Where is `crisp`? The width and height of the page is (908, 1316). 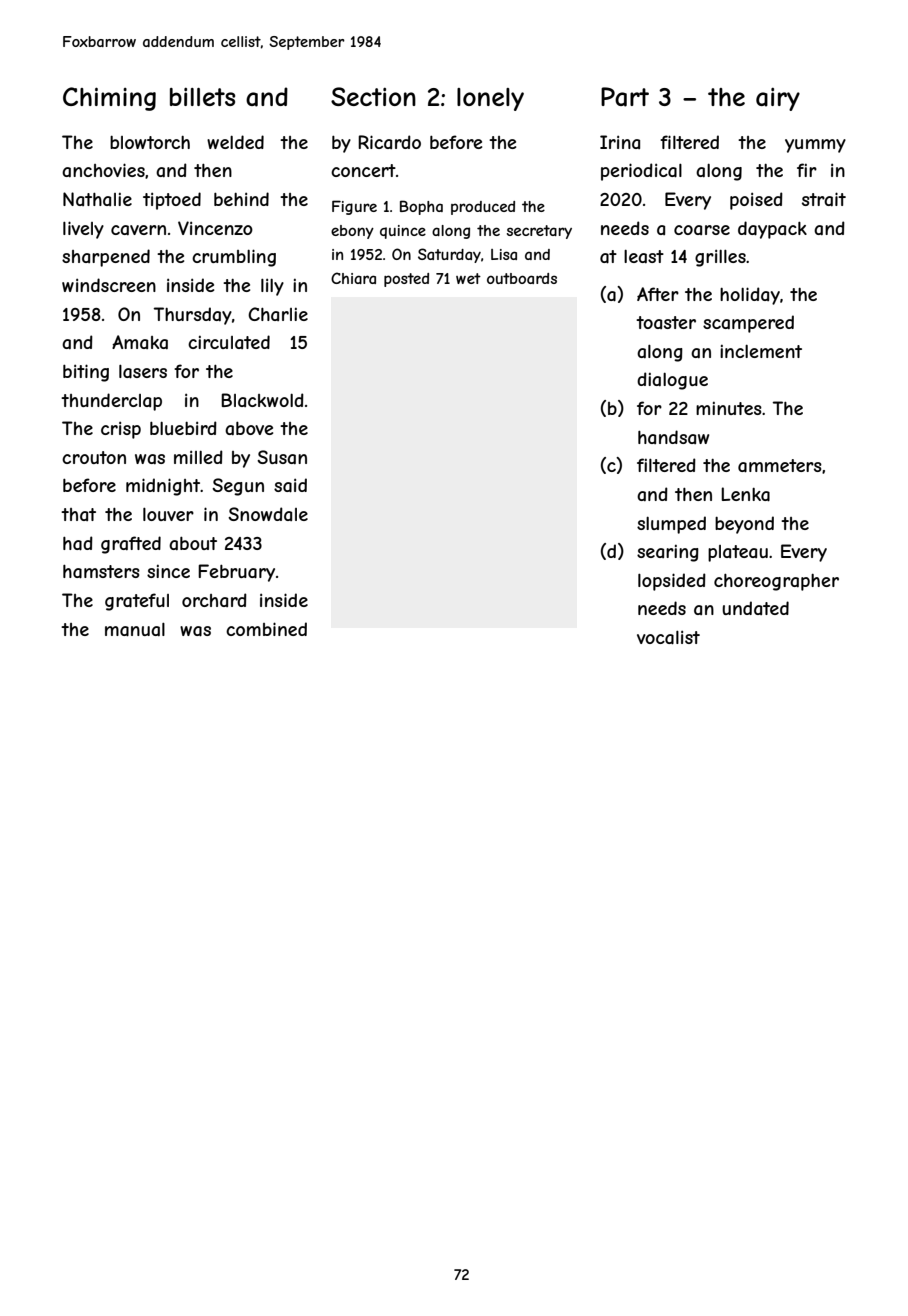 crisp is located at coordinates (121, 430).
